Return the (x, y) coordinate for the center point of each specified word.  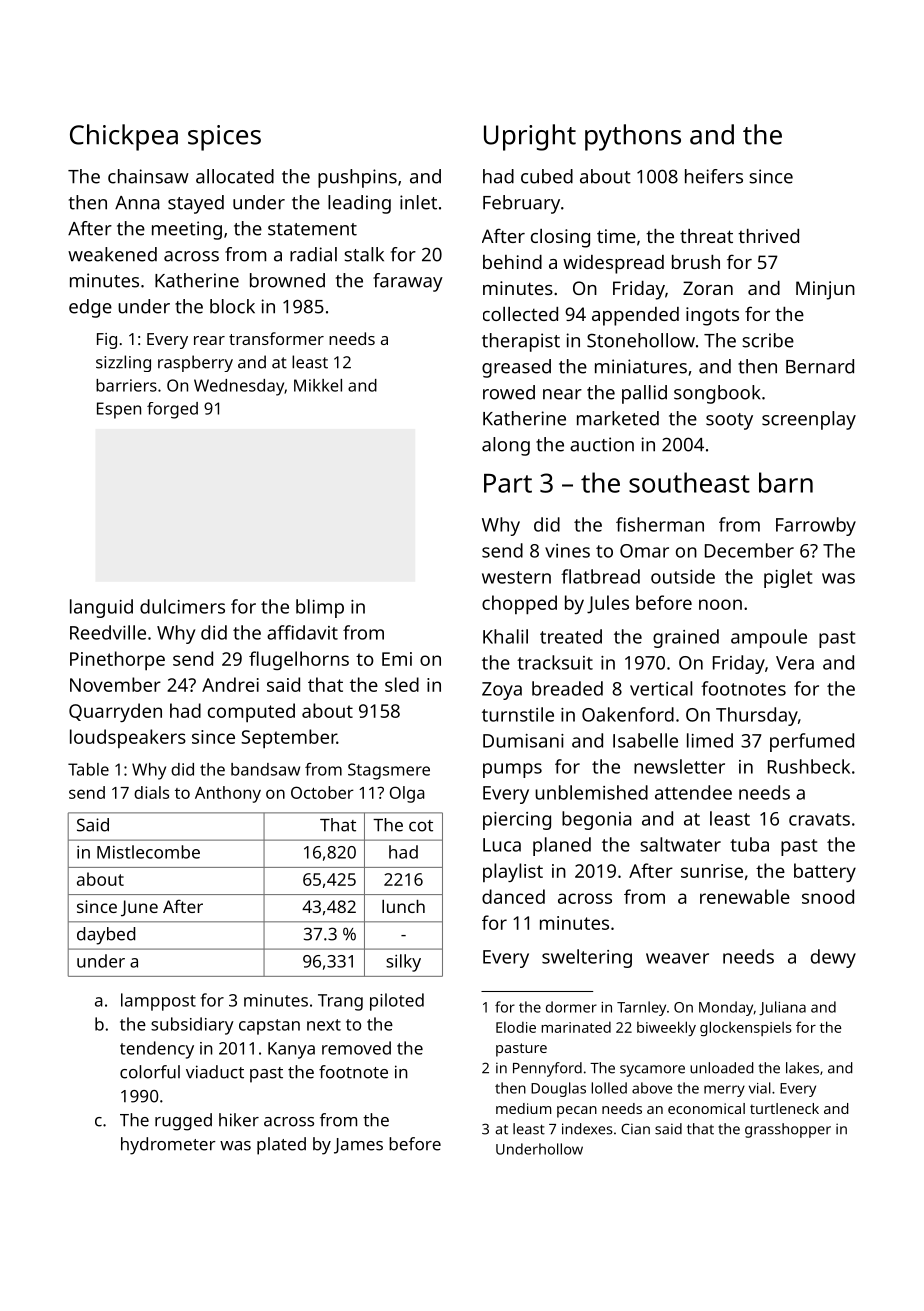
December (749, 550)
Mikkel (318, 385)
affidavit (302, 632)
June (139, 908)
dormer (571, 1007)
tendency (157, 1050)
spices (224, 138)
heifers (714, 176)
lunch (403, 906)
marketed (618, 418)
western (516, 577)
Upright (530, 137)
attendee (693, 792)
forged (172, 410)
